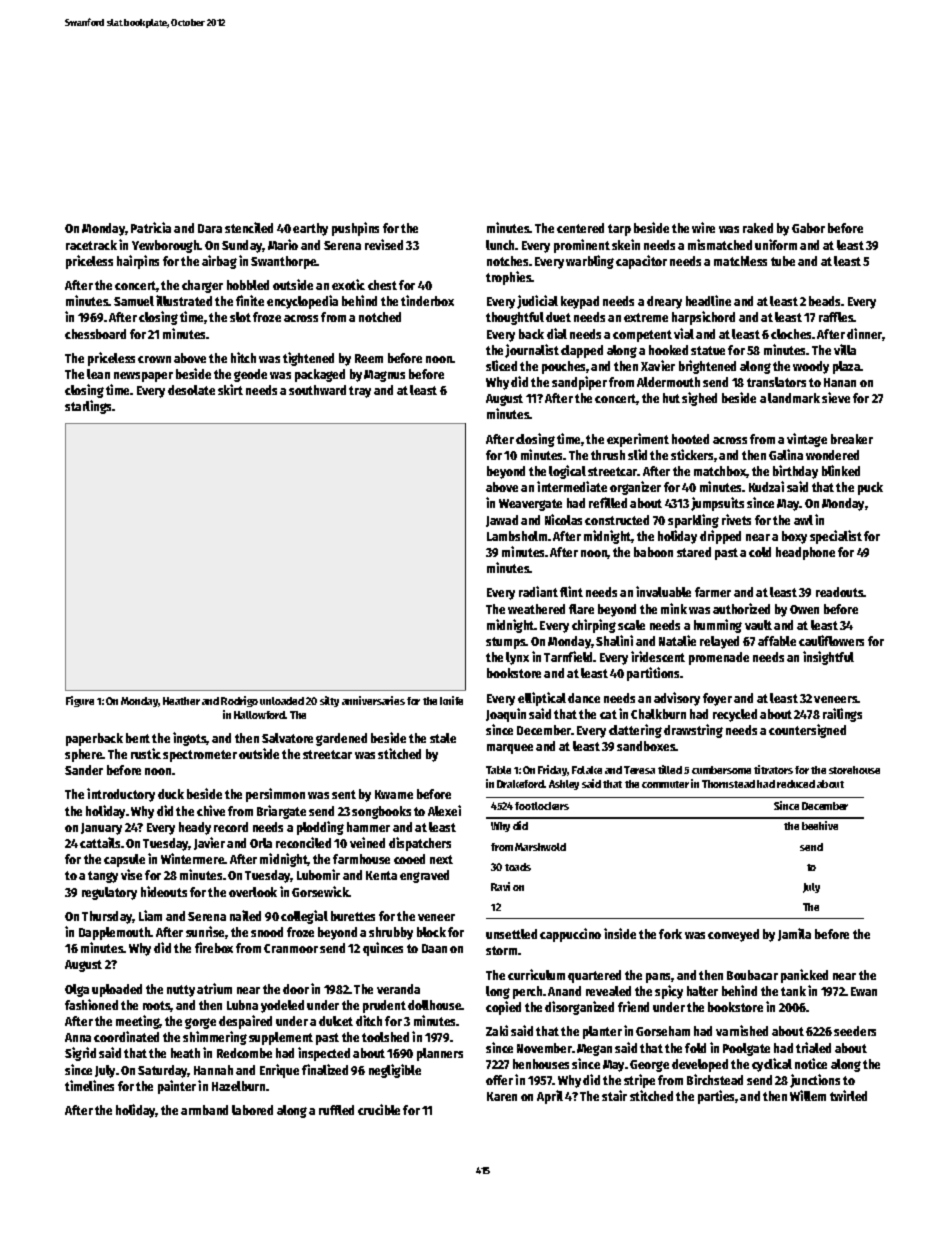 This screenshot has height=1233, width=952. What do you see at coordinates (91, 245) in the screenshot?
I see `racetrack` at bounding box center [91, 245].
